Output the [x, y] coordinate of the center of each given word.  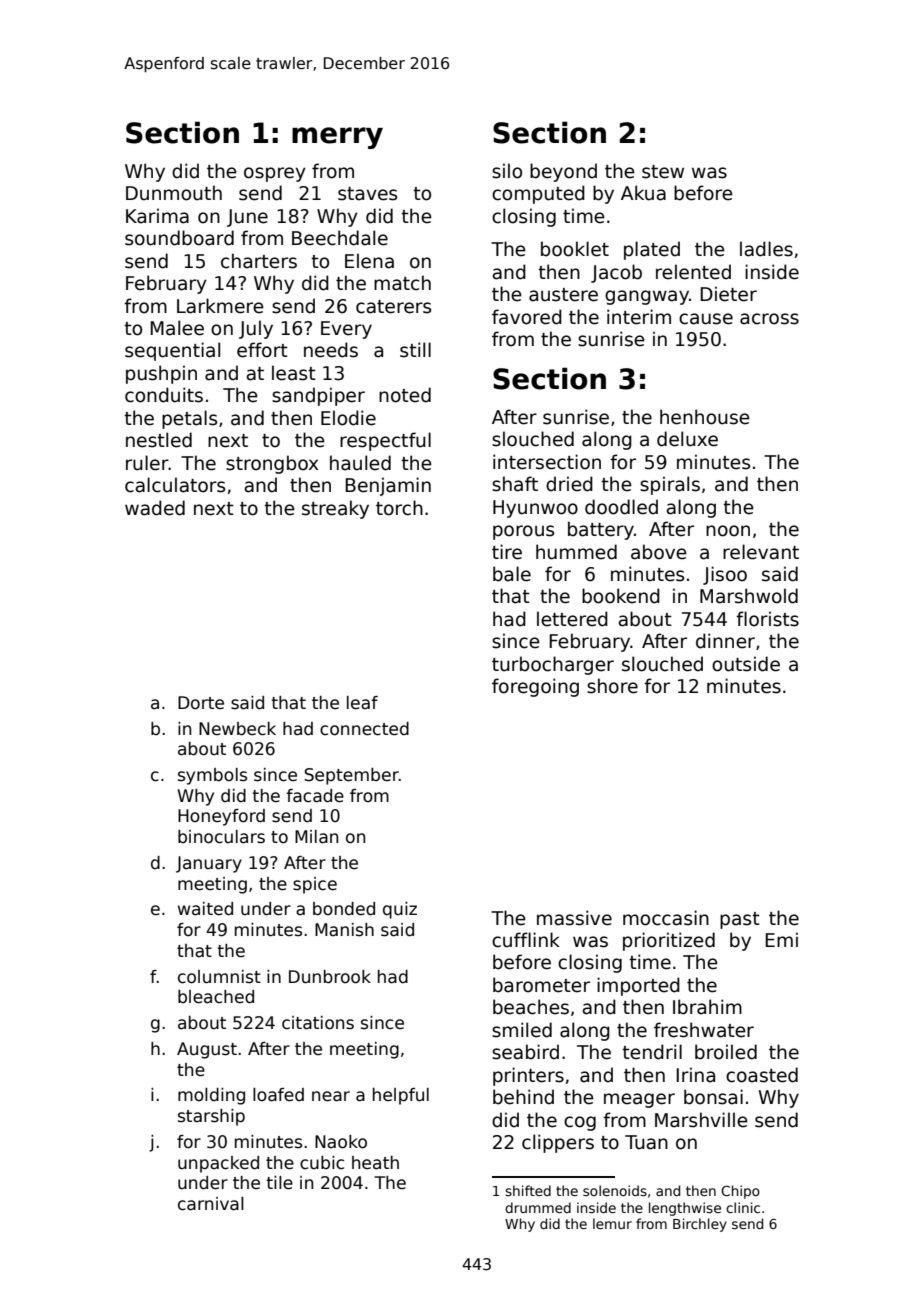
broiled [726, 1052]
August [207, 1050]
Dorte [201, 703]
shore [612, 686]
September [351, 776]
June [247, 218]
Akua [643, 193]
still [415, 350]
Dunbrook [330, 977]
